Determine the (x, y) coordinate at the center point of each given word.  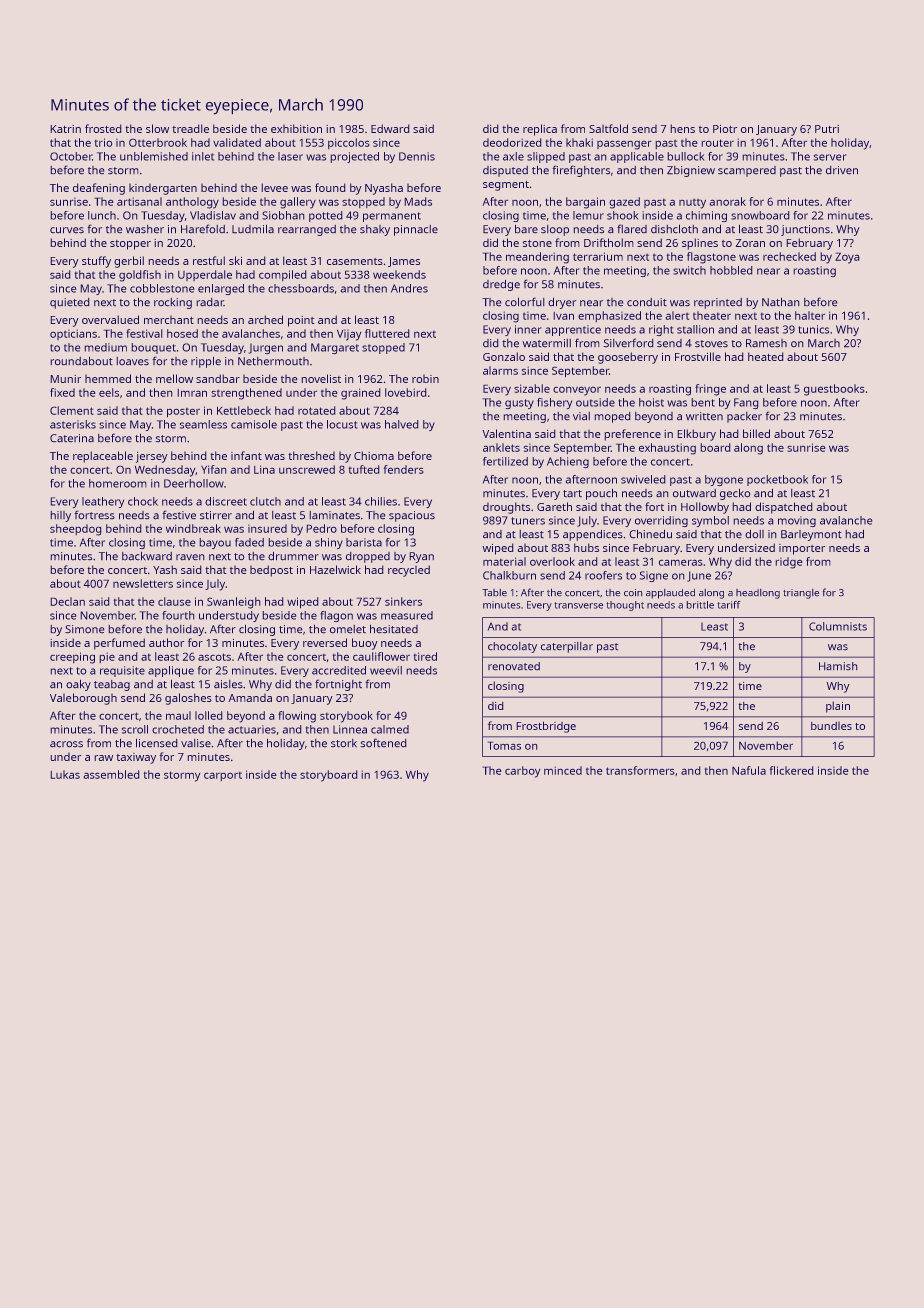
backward (147, 556)
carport (223, 776)
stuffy (96, 262)
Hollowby (705, 508)
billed (756, 433)
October (71, 156)
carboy (522, 772)
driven (842, 170)
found (330, 187)
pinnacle (416, 230)
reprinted (718, 303)
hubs (586, 547)
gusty (519, 404)
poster (183, 412)
